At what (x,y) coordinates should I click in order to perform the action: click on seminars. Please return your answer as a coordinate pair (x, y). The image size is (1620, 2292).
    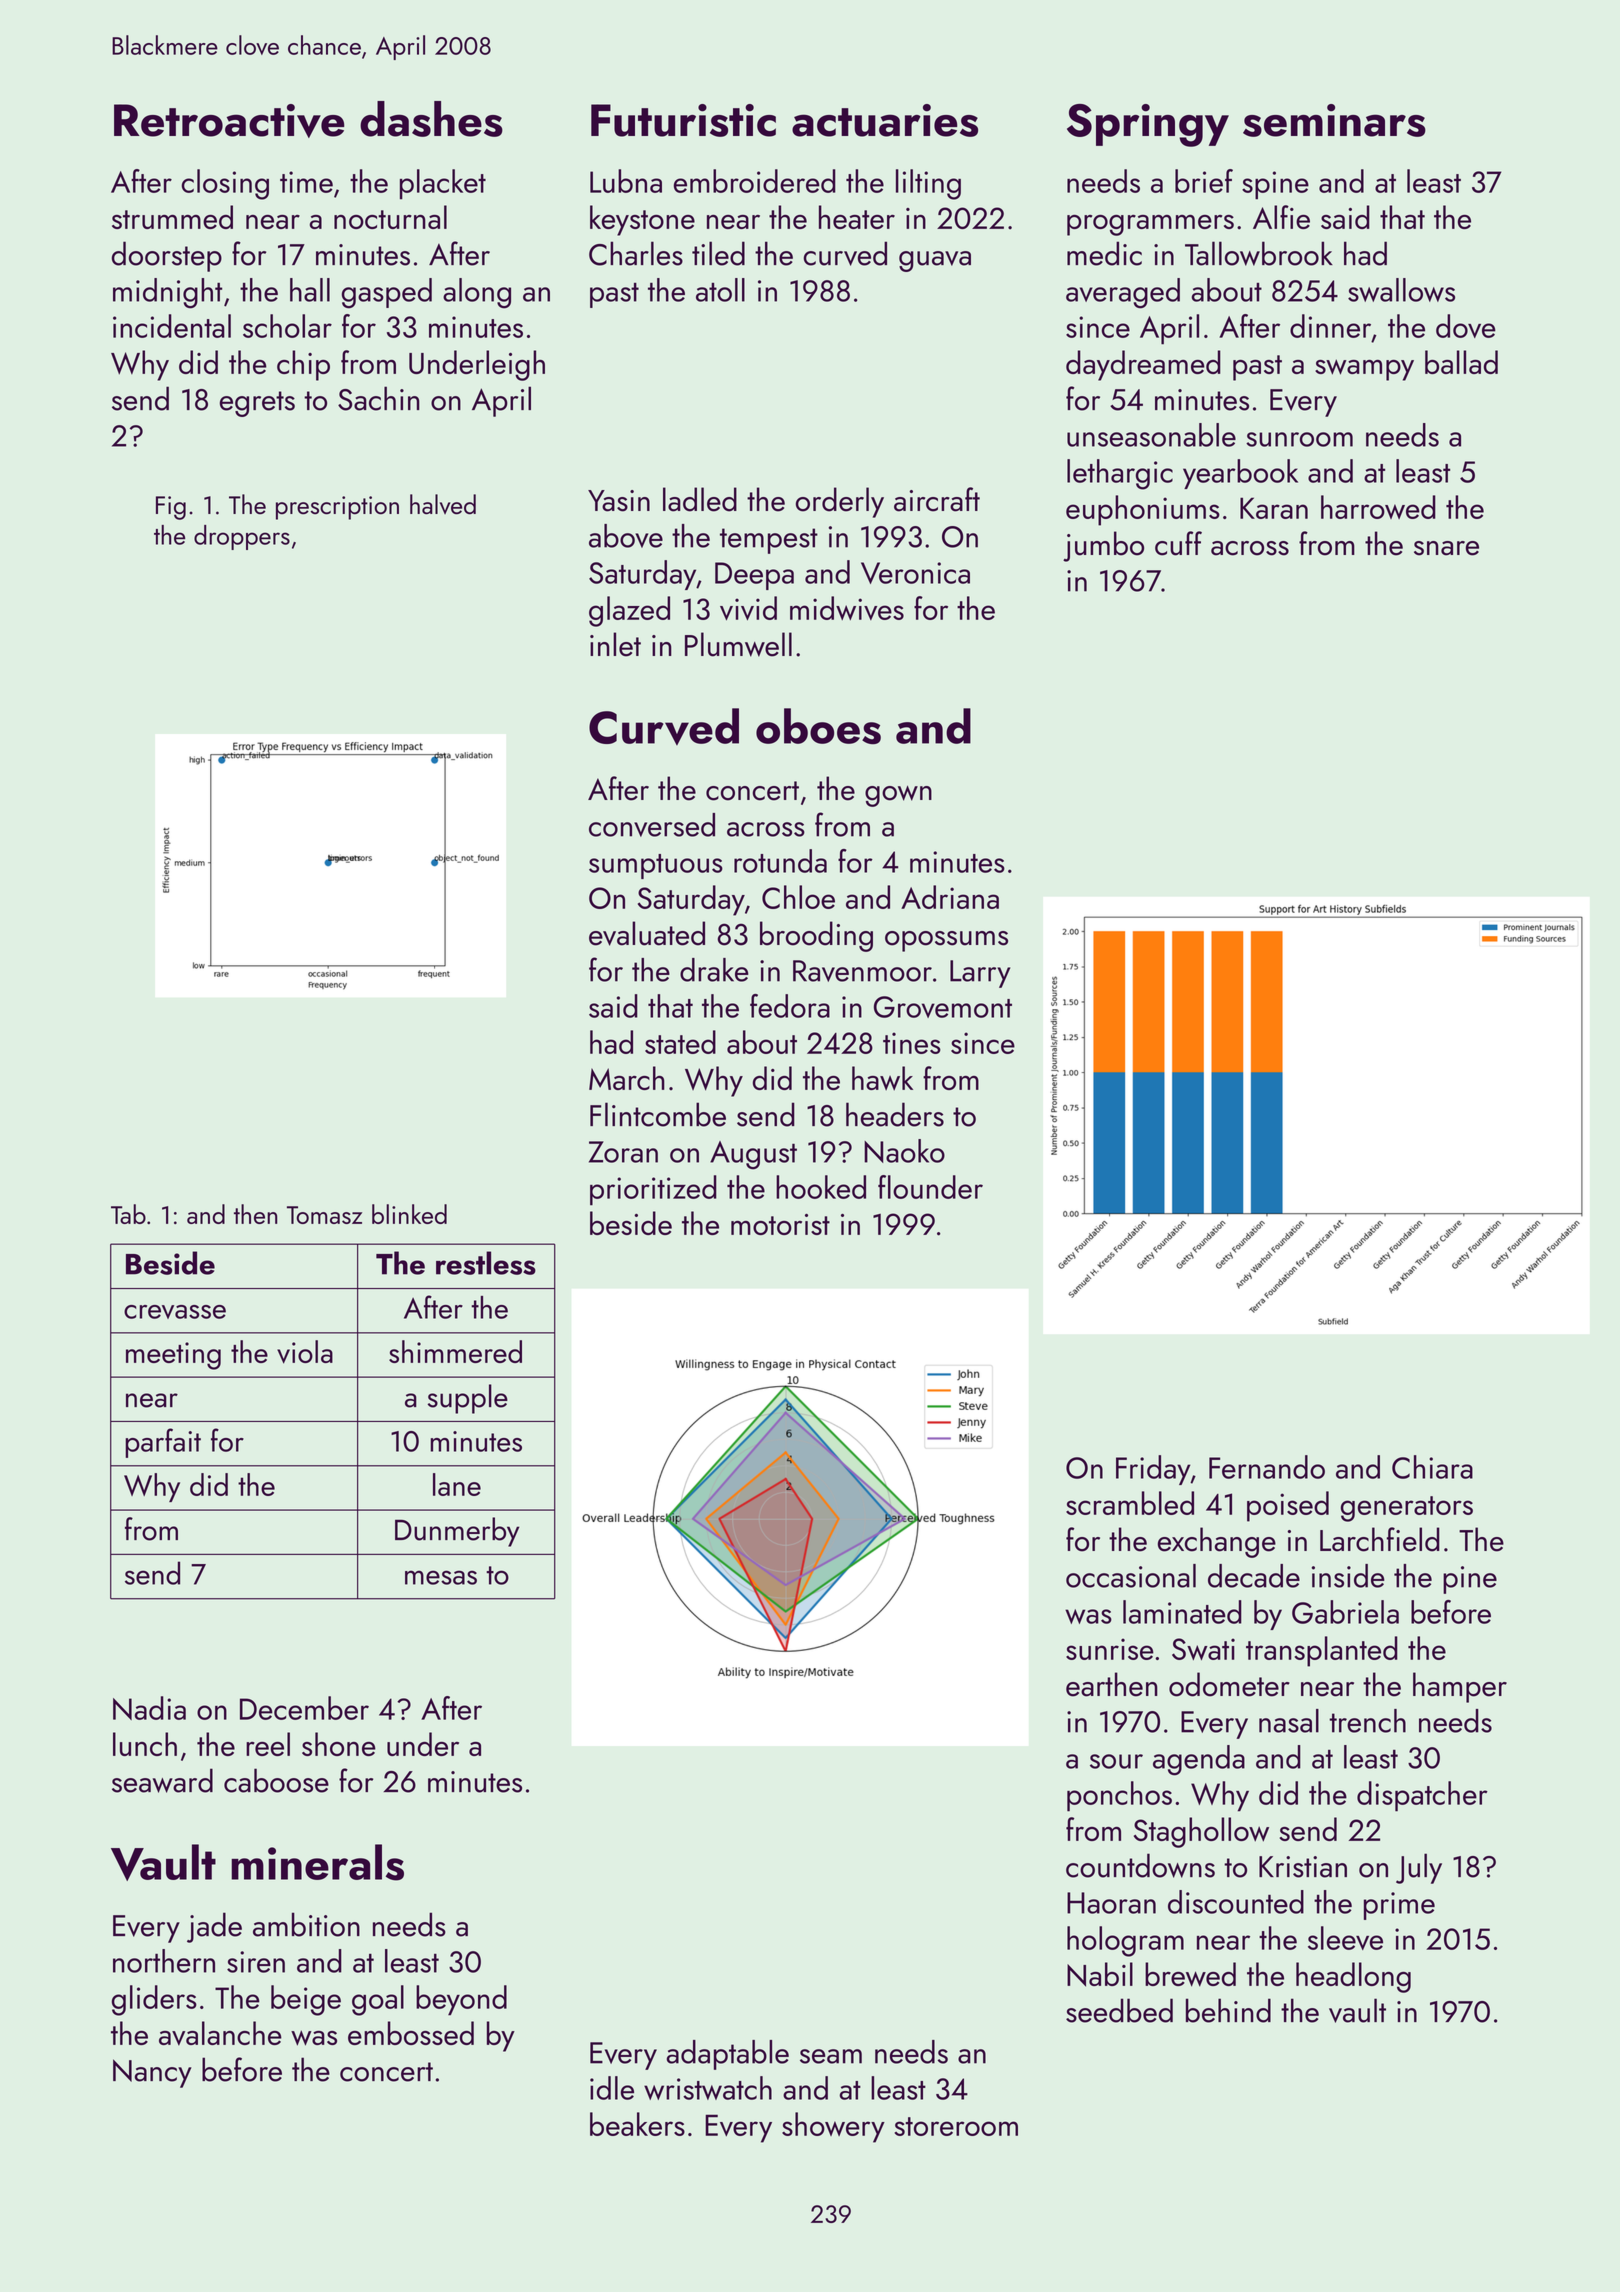
    Looking at the image, I should click on (1334, 120).
